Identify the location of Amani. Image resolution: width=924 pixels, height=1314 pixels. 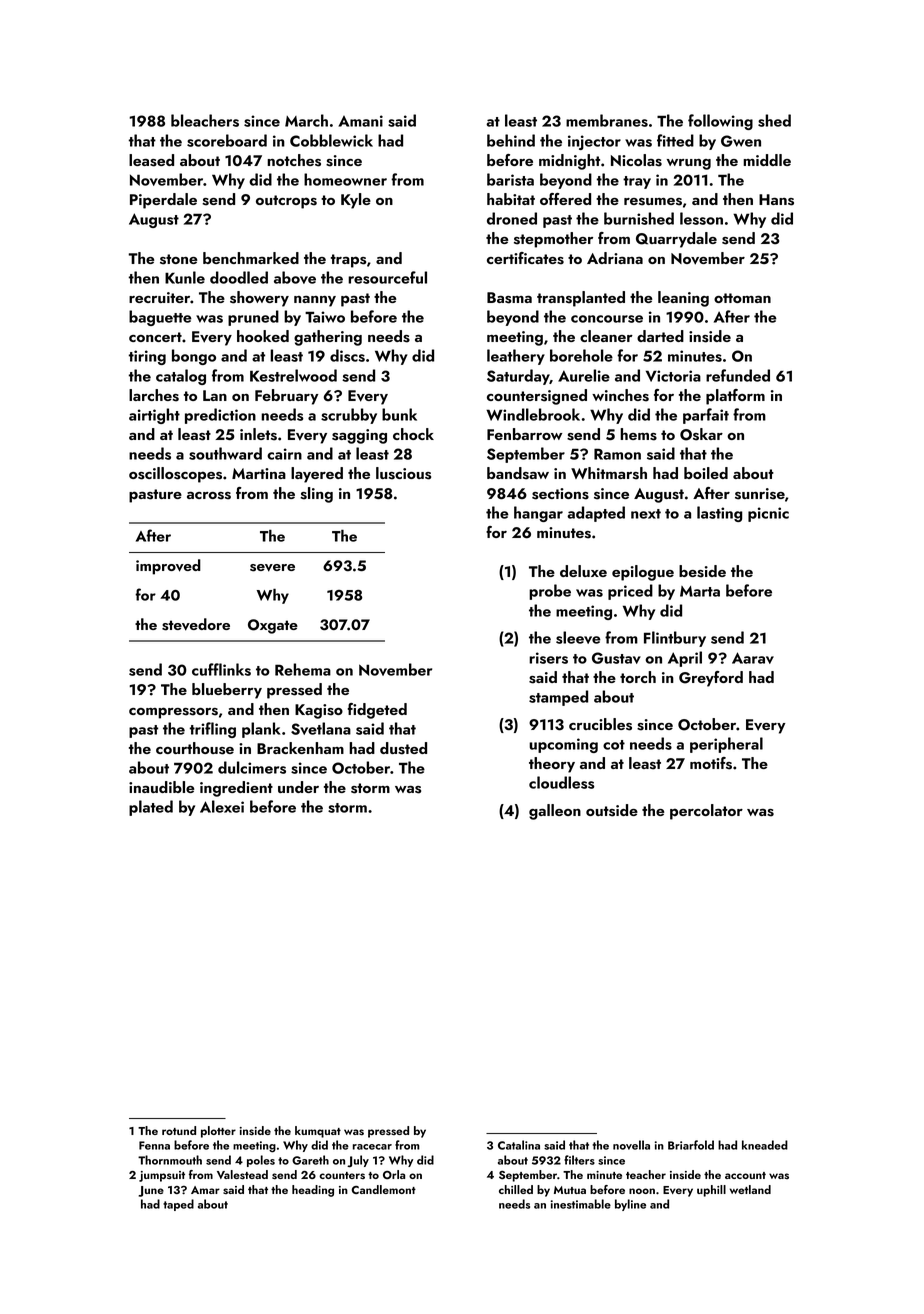
(360, 121).
